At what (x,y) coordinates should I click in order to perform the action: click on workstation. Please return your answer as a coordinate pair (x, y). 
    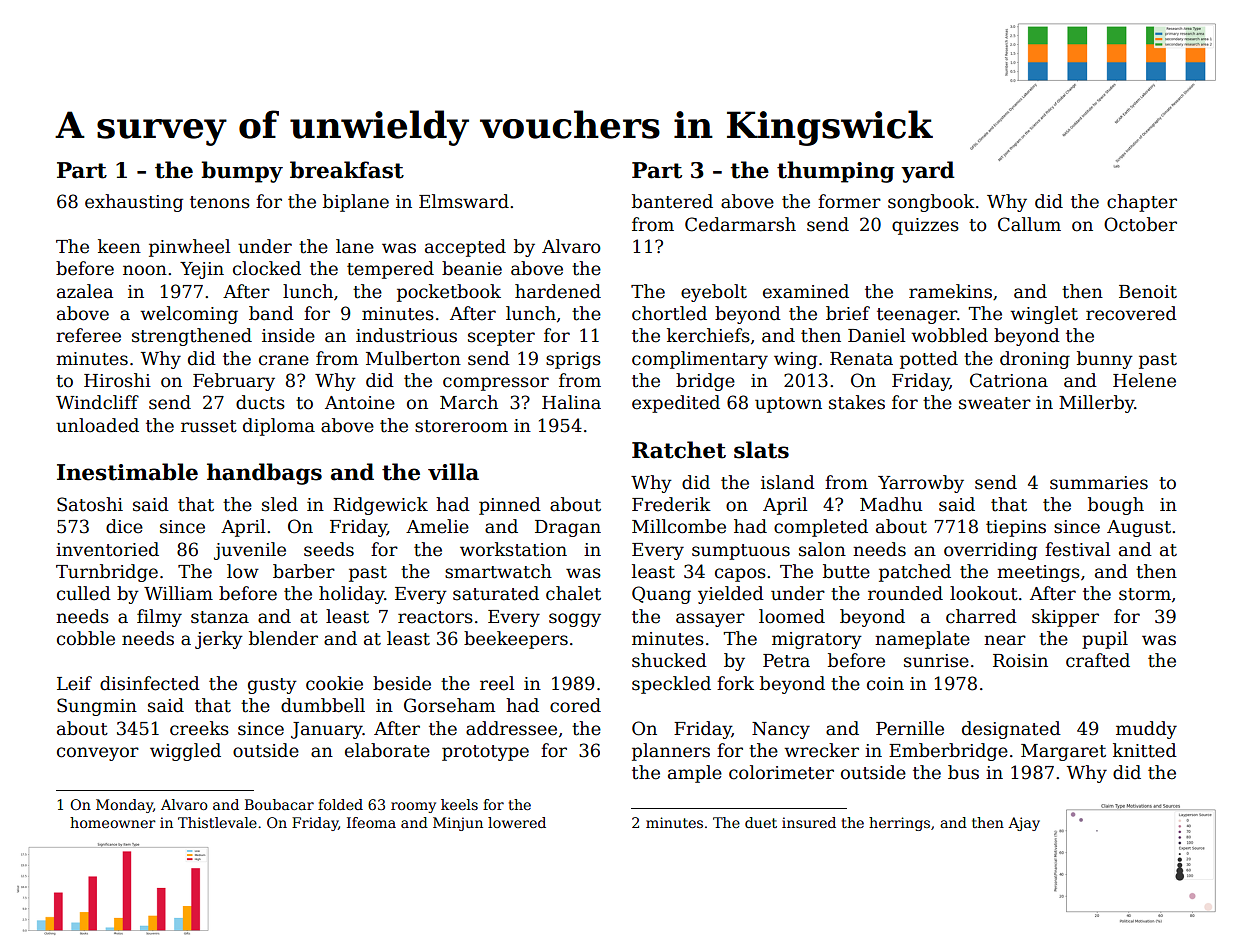
    Looking at the image, I should click on (513, 549).
